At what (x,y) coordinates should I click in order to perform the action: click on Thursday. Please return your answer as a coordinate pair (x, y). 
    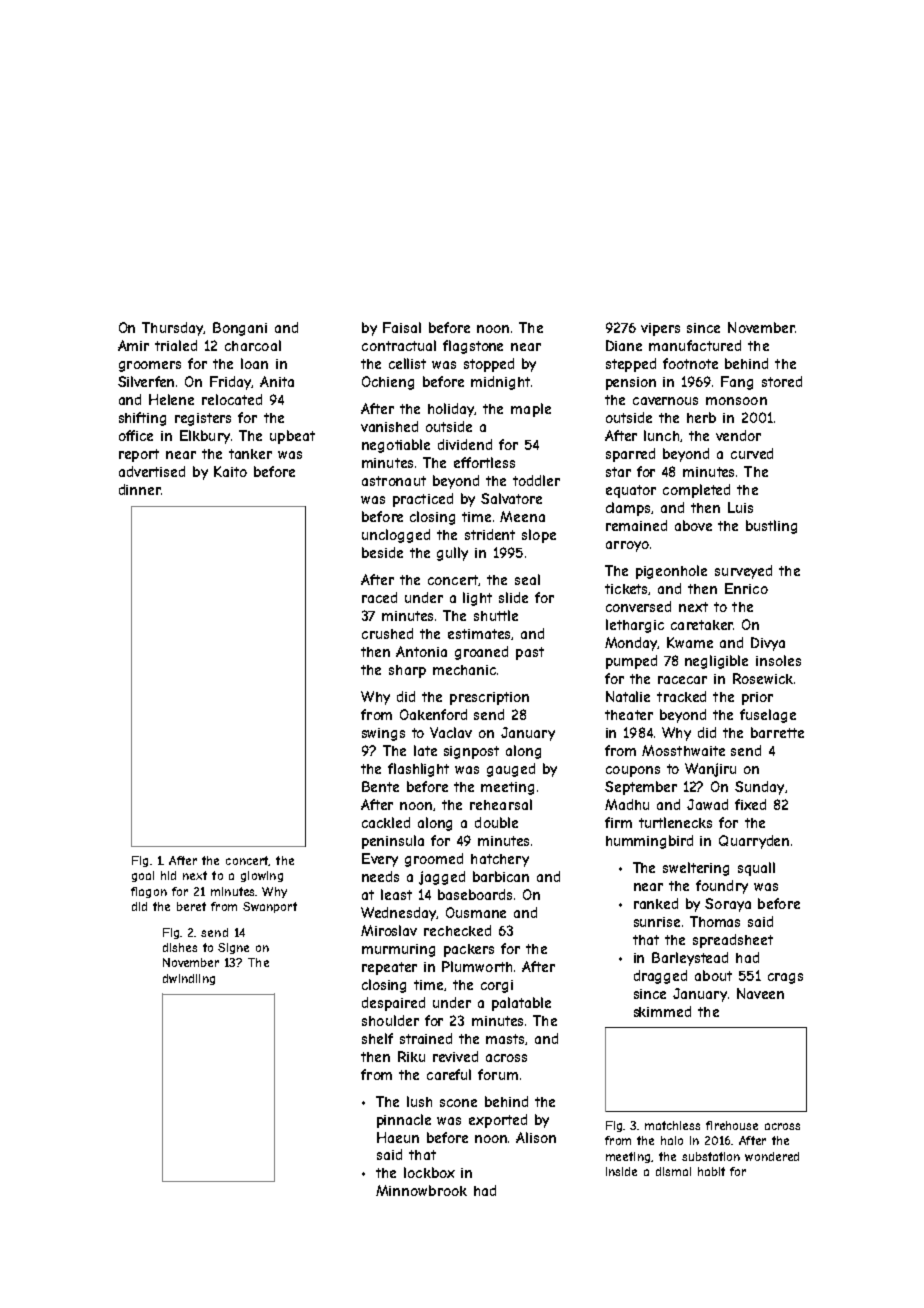
    Looking at the image, I should click on (173, 329).
